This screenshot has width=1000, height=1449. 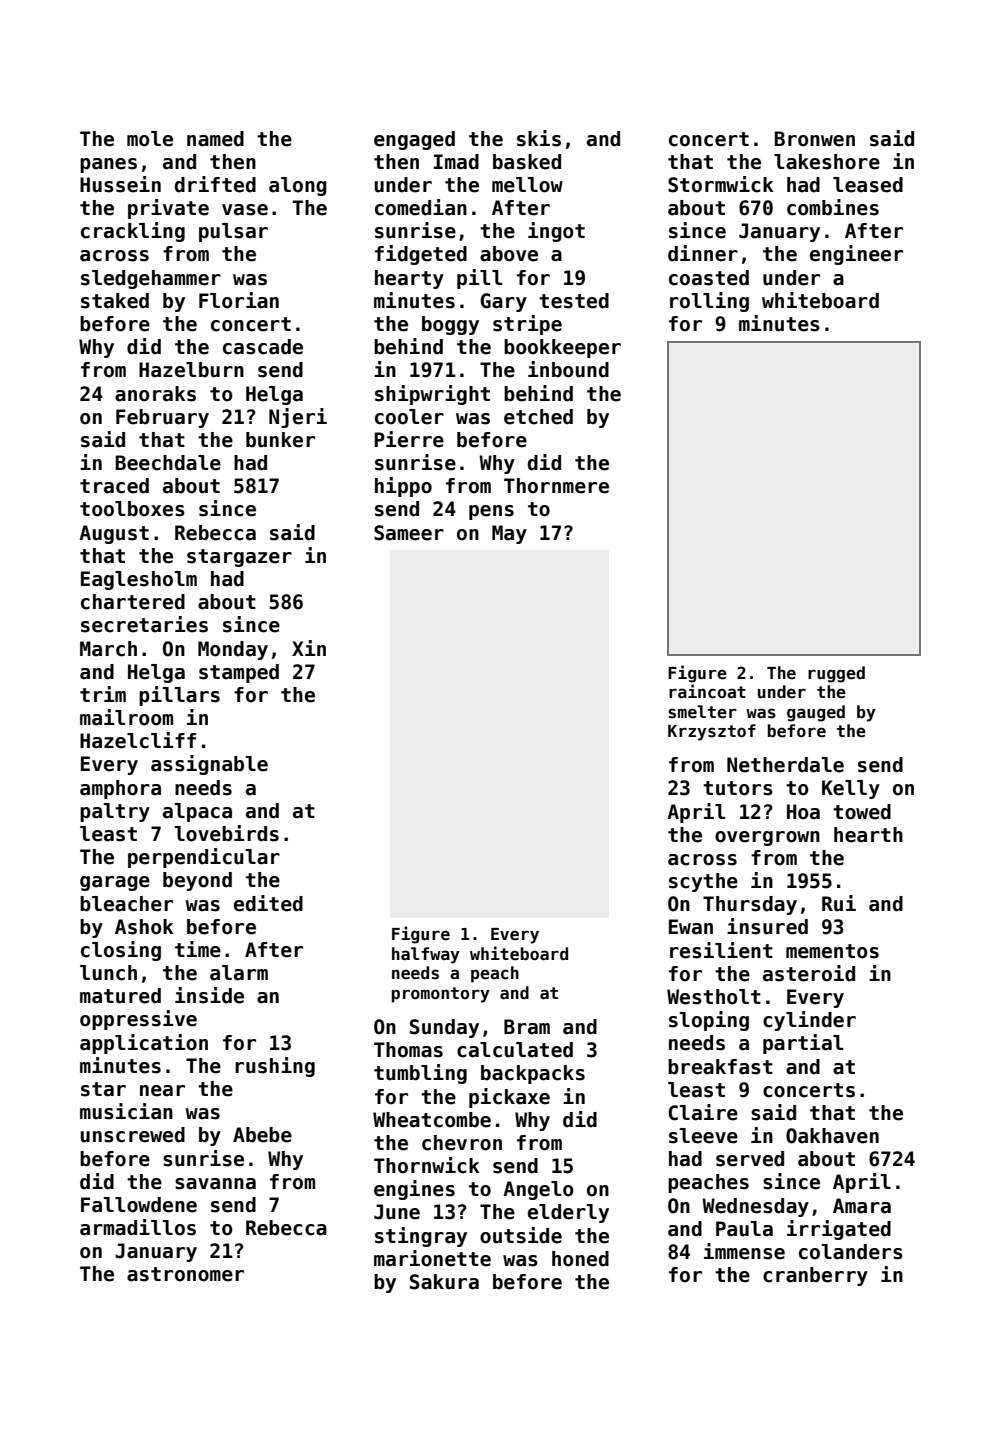 I want to click on honed, so click(x=580, y=1259).
